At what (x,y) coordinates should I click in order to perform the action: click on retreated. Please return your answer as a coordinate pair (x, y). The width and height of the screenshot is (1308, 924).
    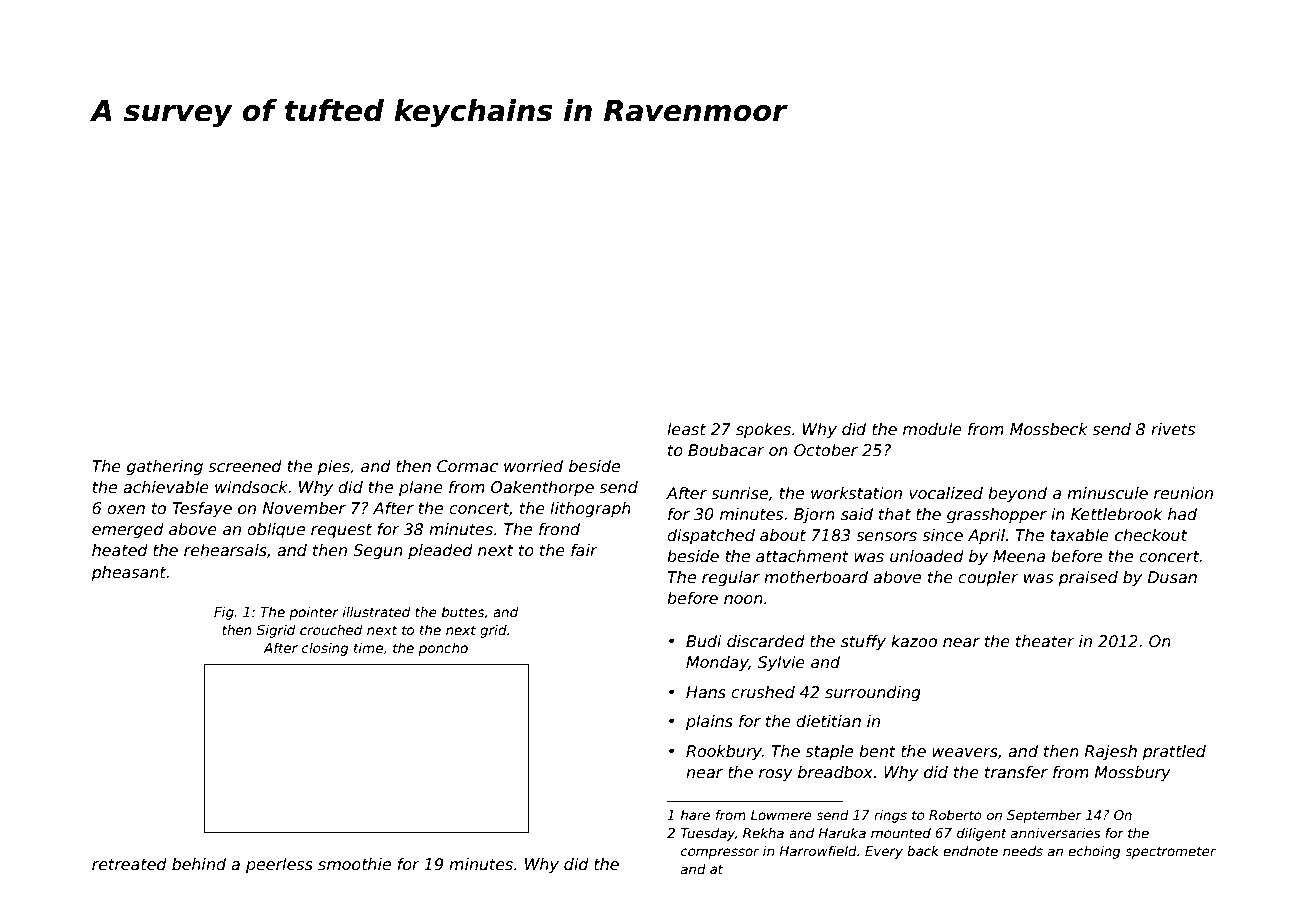
    Looking at the image, I should click on (129, 864).
